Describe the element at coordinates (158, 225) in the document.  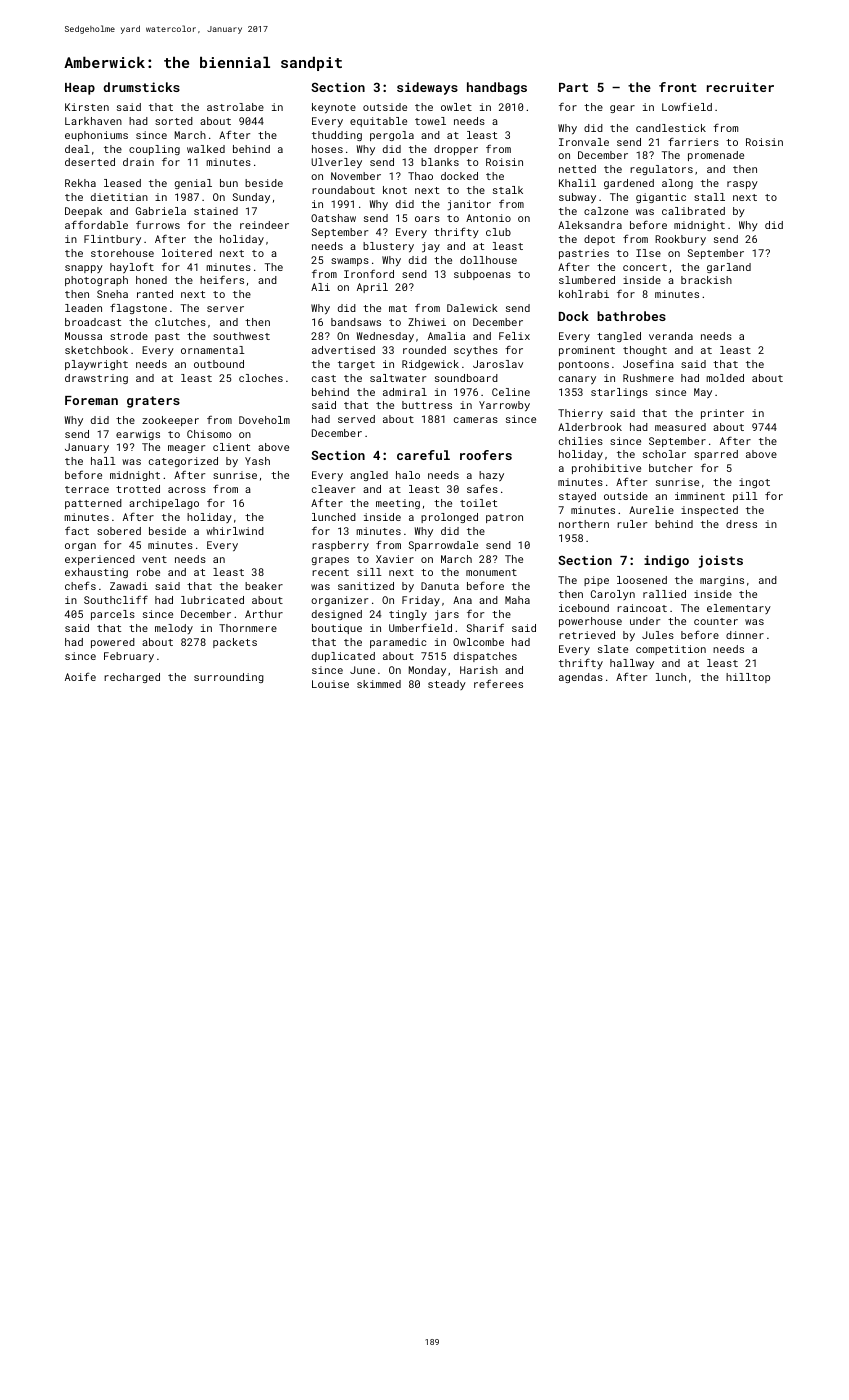
I see `furrows` at that location.
